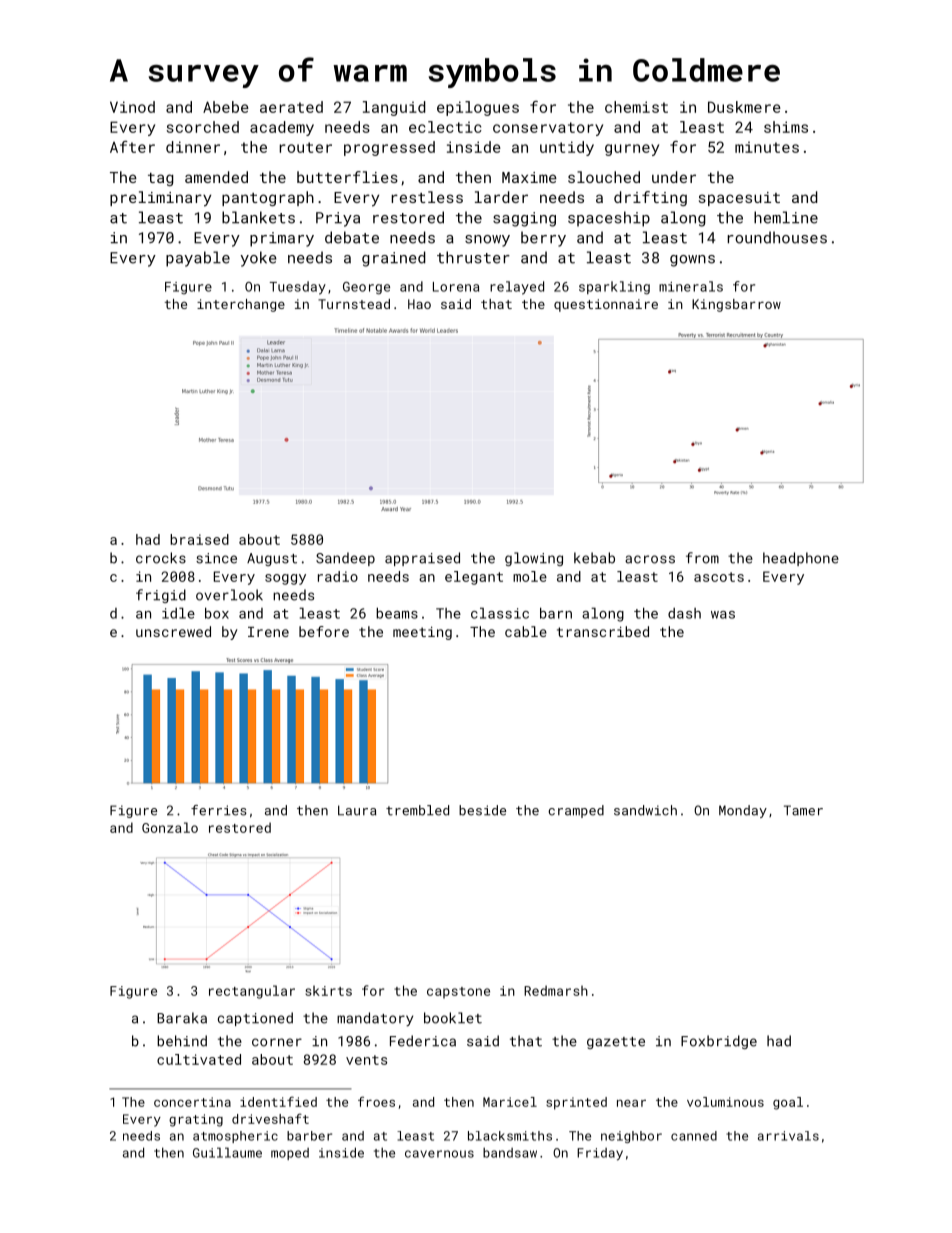 The height and width of the screenshot is (1233, 952). I want to click on Sandeep, so click(345, 559).
